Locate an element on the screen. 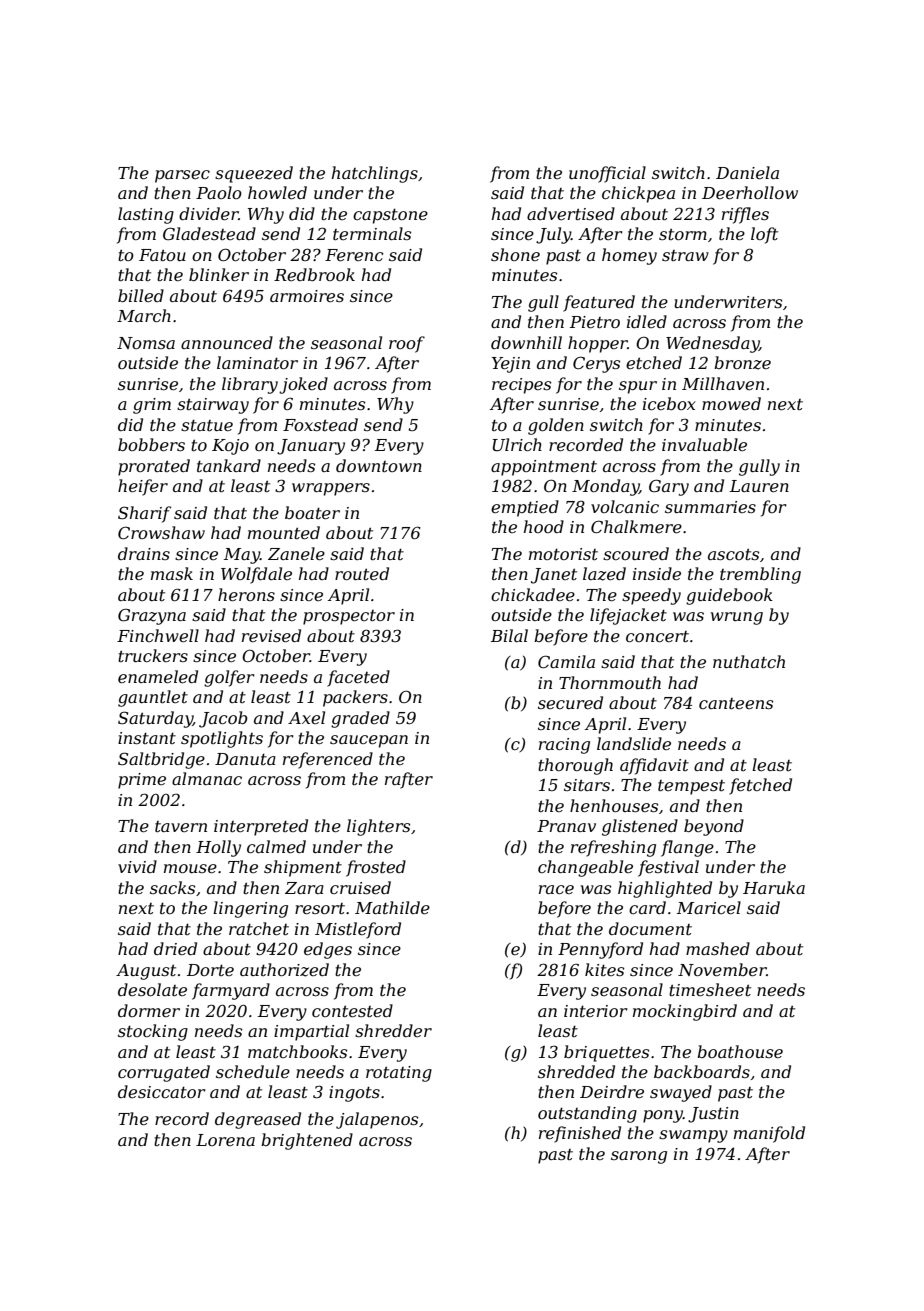  squeezed is located at coordinates (254, 174).
